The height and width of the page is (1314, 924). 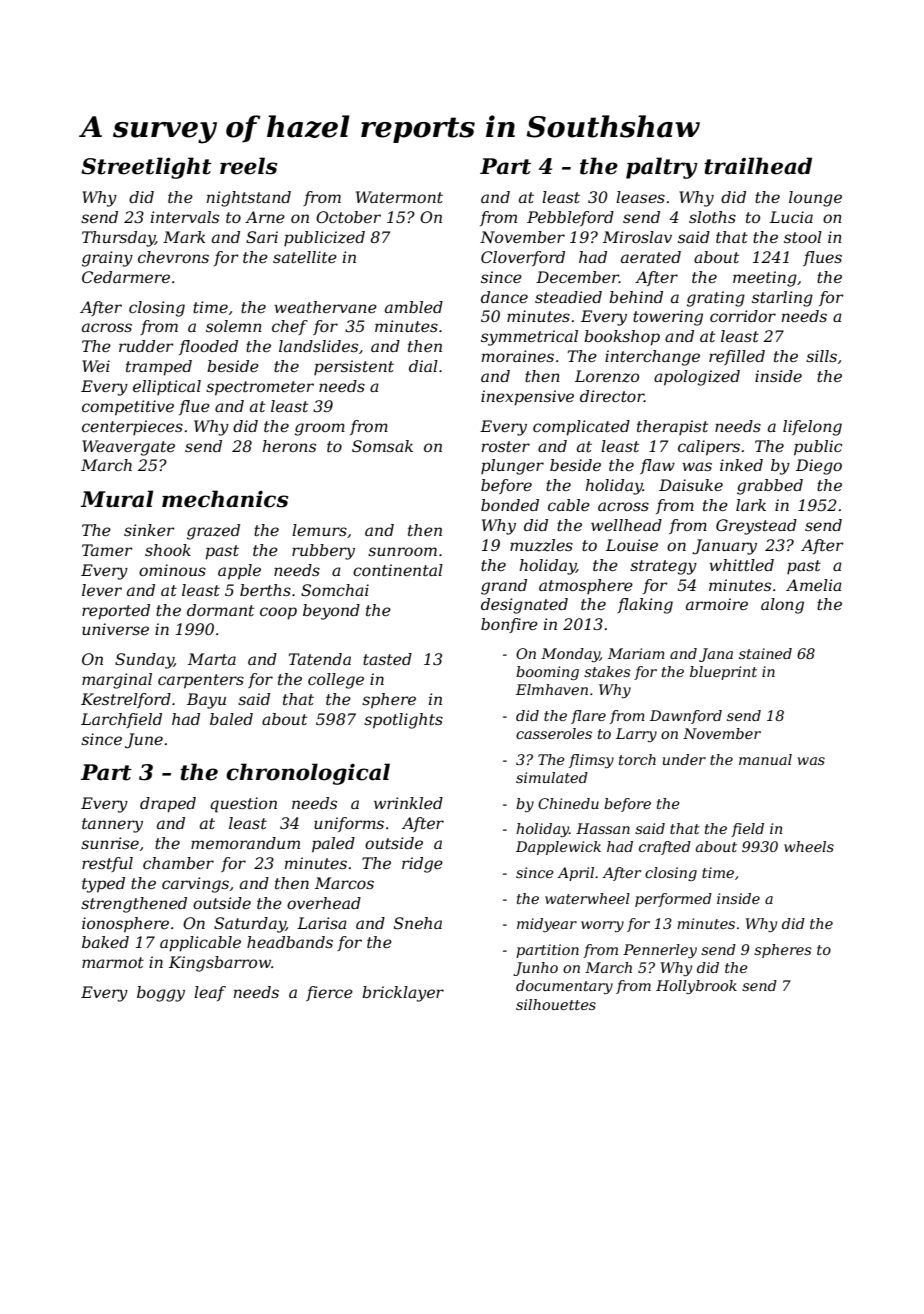 What do you see at coordinates (172, 570) in the page?
I see `ominous` at bounding box center [172, 570].
